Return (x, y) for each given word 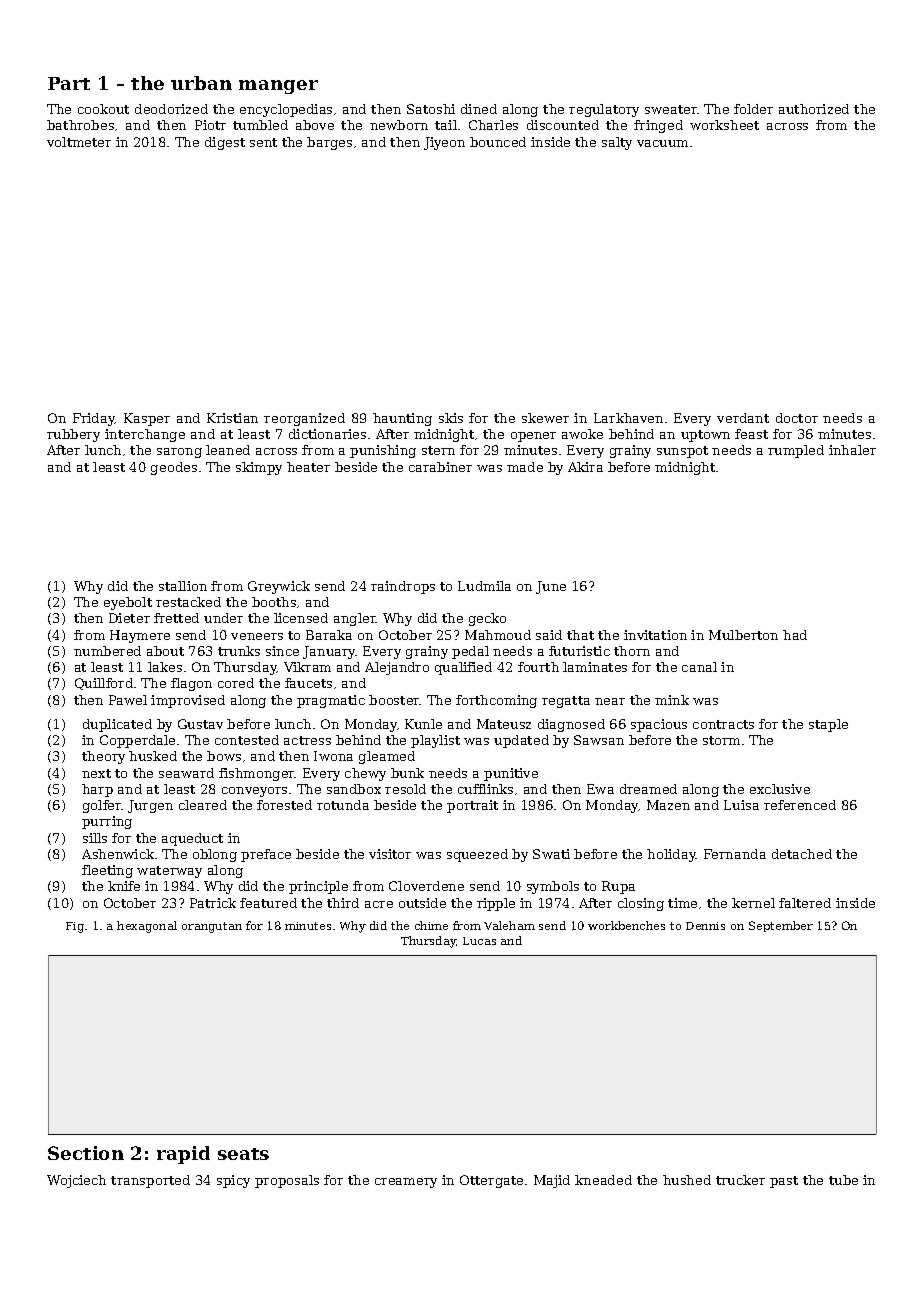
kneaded (603, 1180)
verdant (743, 418)
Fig (75, 927)
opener (533, 437)
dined (479, 109)
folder (753, 109)
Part (69, 83)
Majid (552, 1181)
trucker (740, 1180)
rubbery (73, 435)
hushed (687, 1180)
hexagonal (147, 927)
